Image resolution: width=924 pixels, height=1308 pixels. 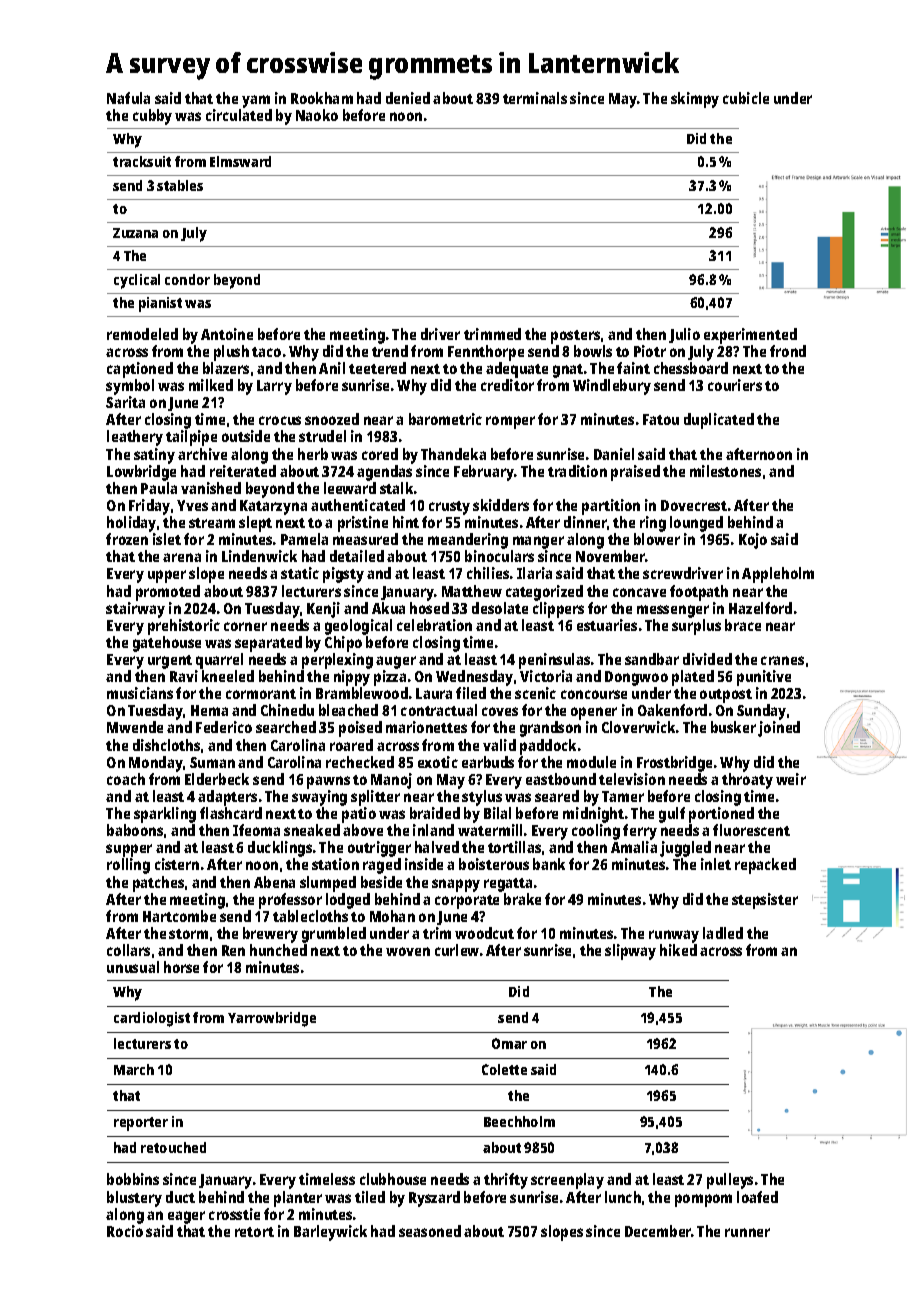 What do you see at coordinates (730, 1181) in the screenshot?
I see `pulleys` at bounding box center [730, 1181].
